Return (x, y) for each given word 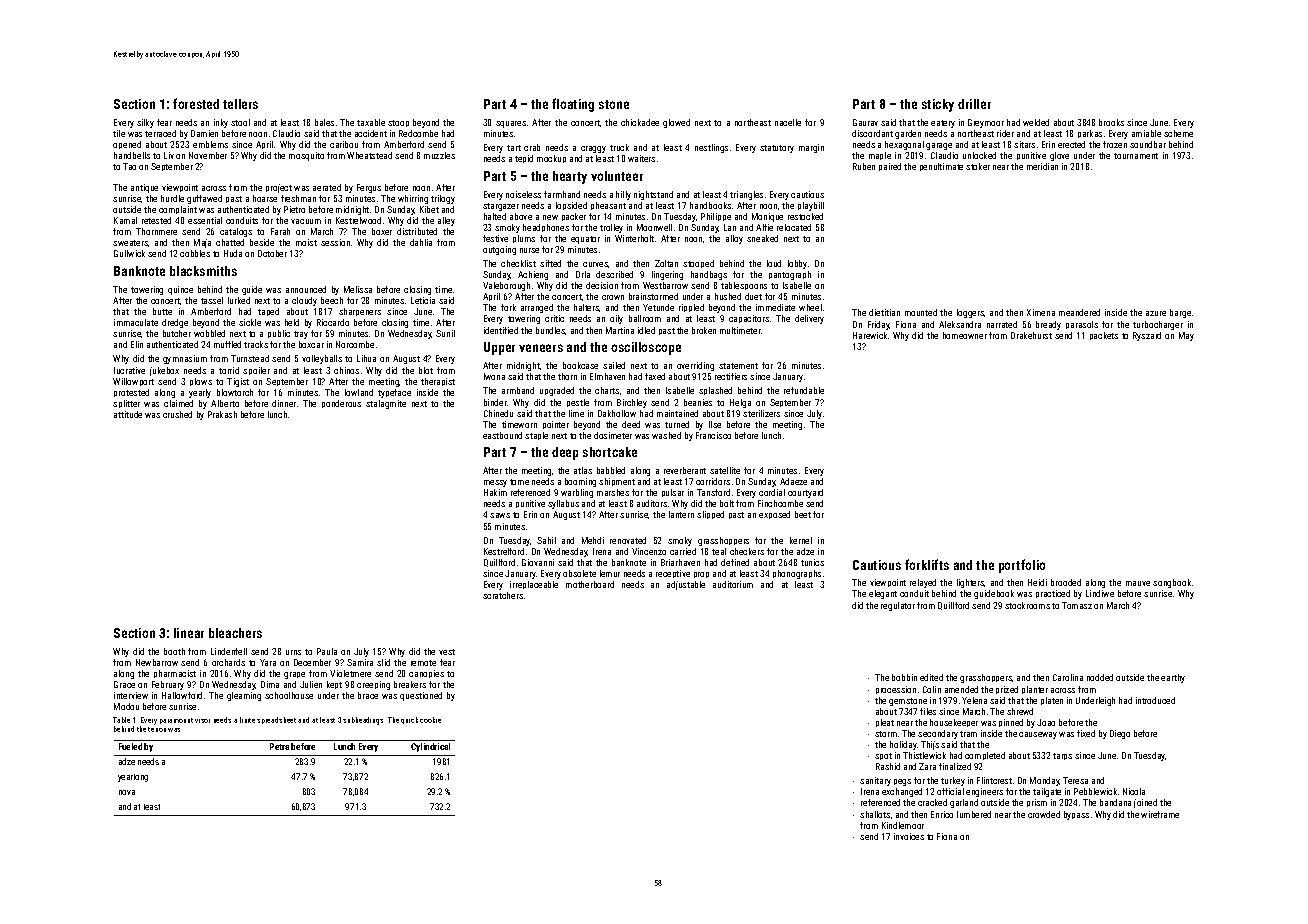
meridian (1042, 166)
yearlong (133, 778)
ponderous (341, 404)
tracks (256, 344)
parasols (1082, 325)
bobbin (904, 677)
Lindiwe (1100, 593)
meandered (1079, 312)
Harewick (870, 335)
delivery (809, 319)
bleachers (235, 633)
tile (119, 133)
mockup (551, 159)
